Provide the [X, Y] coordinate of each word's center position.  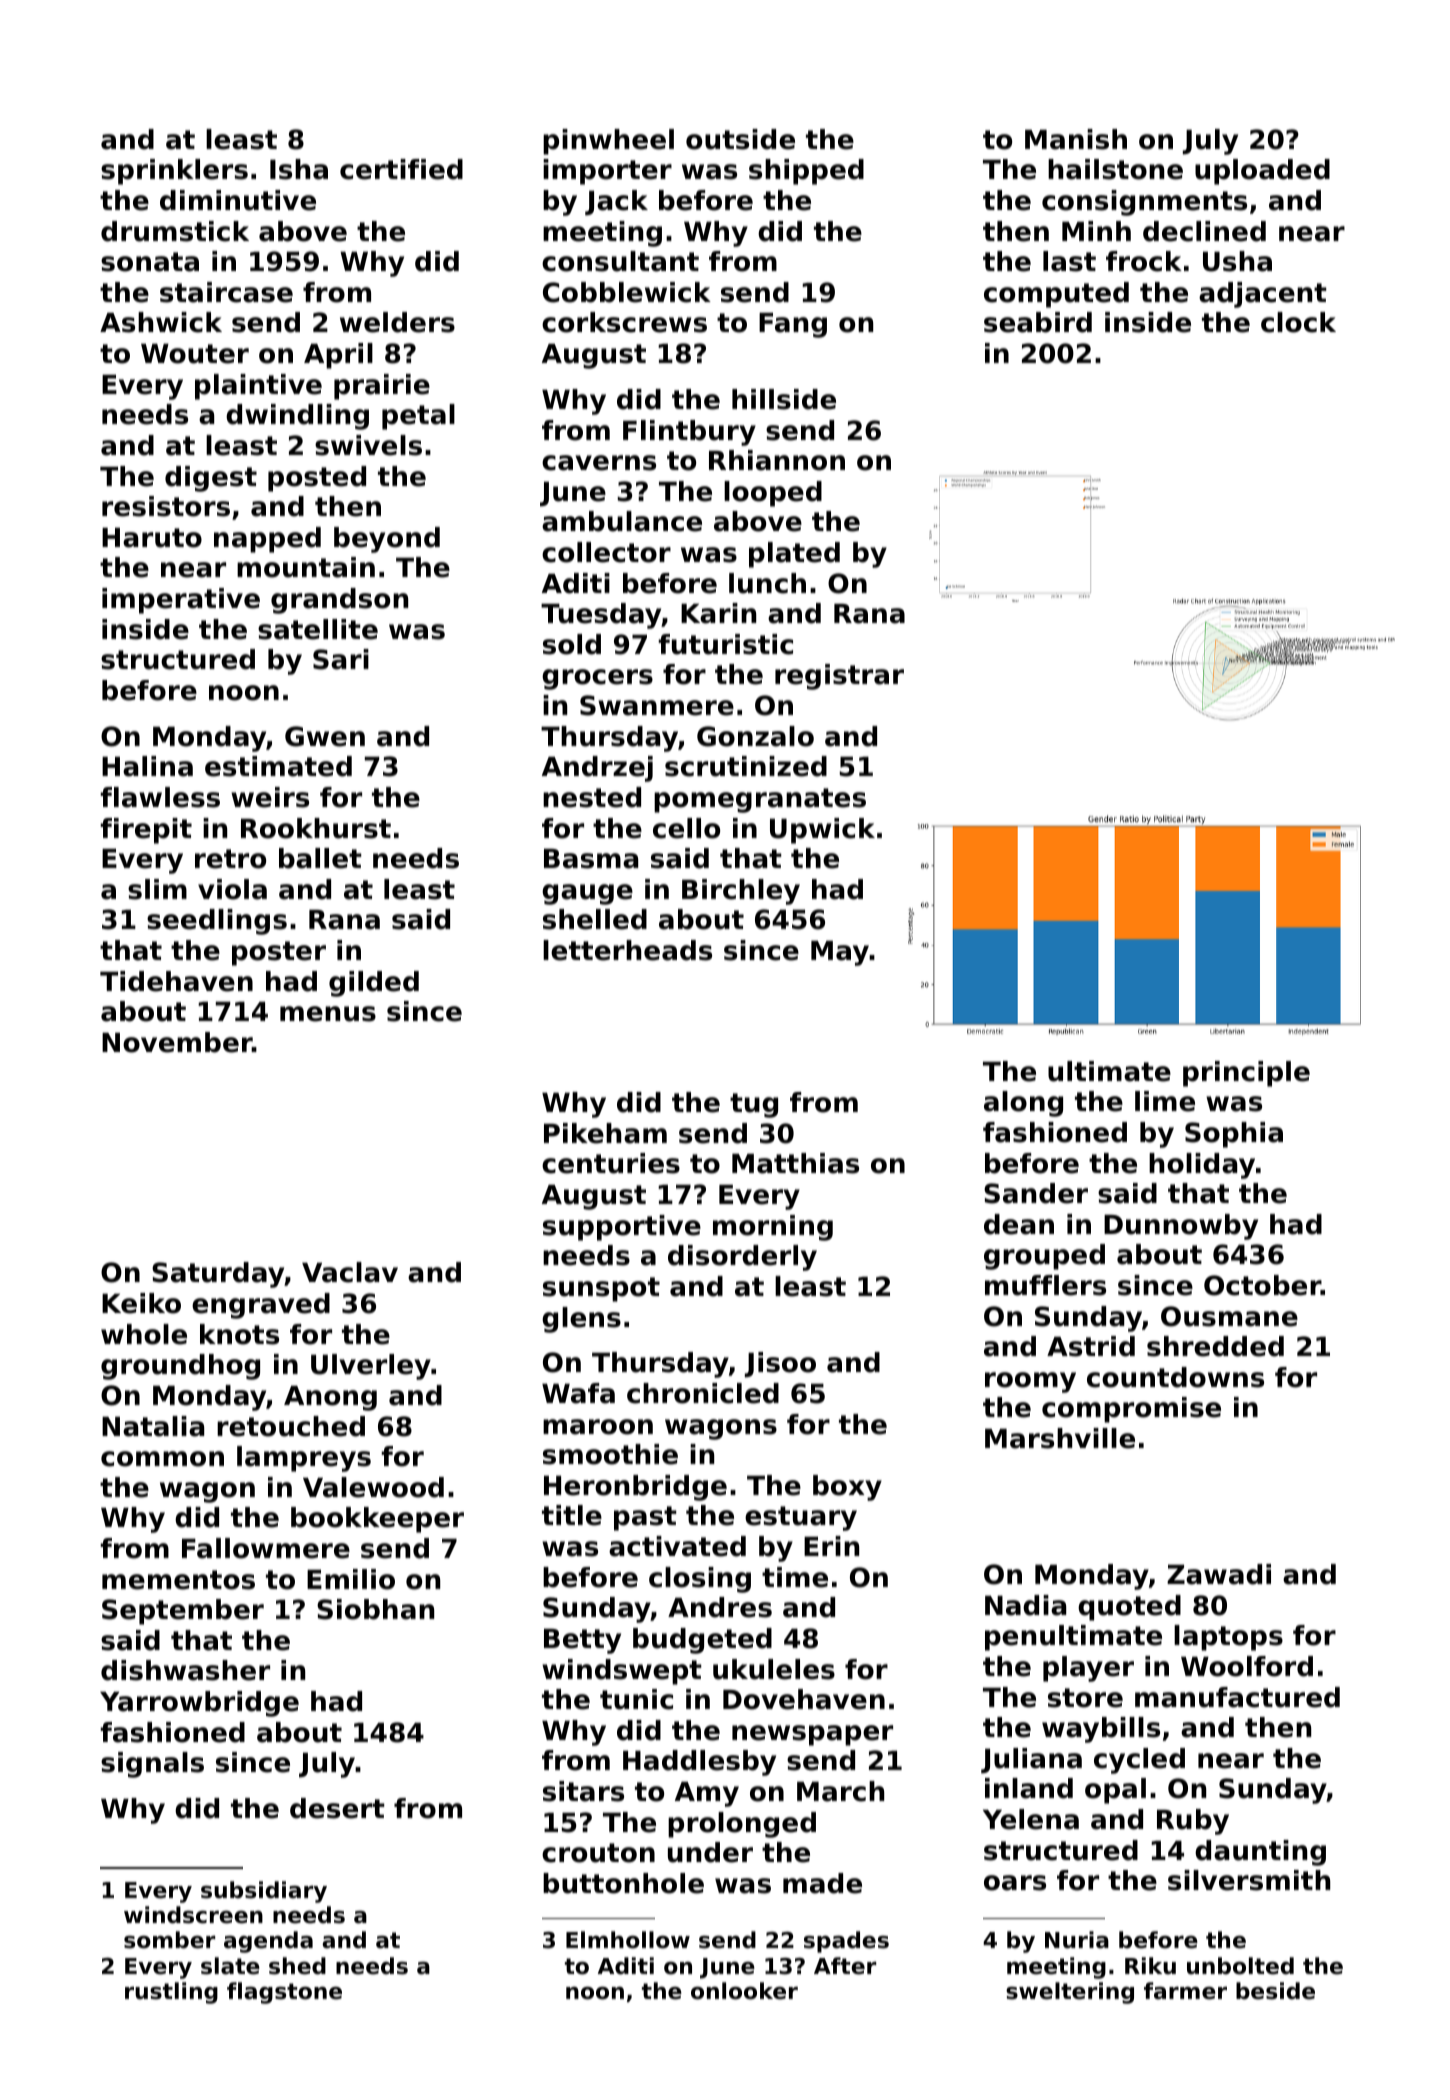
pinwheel [608, 142]
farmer [1185, 1991]
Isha [299, 169]
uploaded [1262, 172]
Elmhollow [628, 1940]
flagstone [284, 1993]
